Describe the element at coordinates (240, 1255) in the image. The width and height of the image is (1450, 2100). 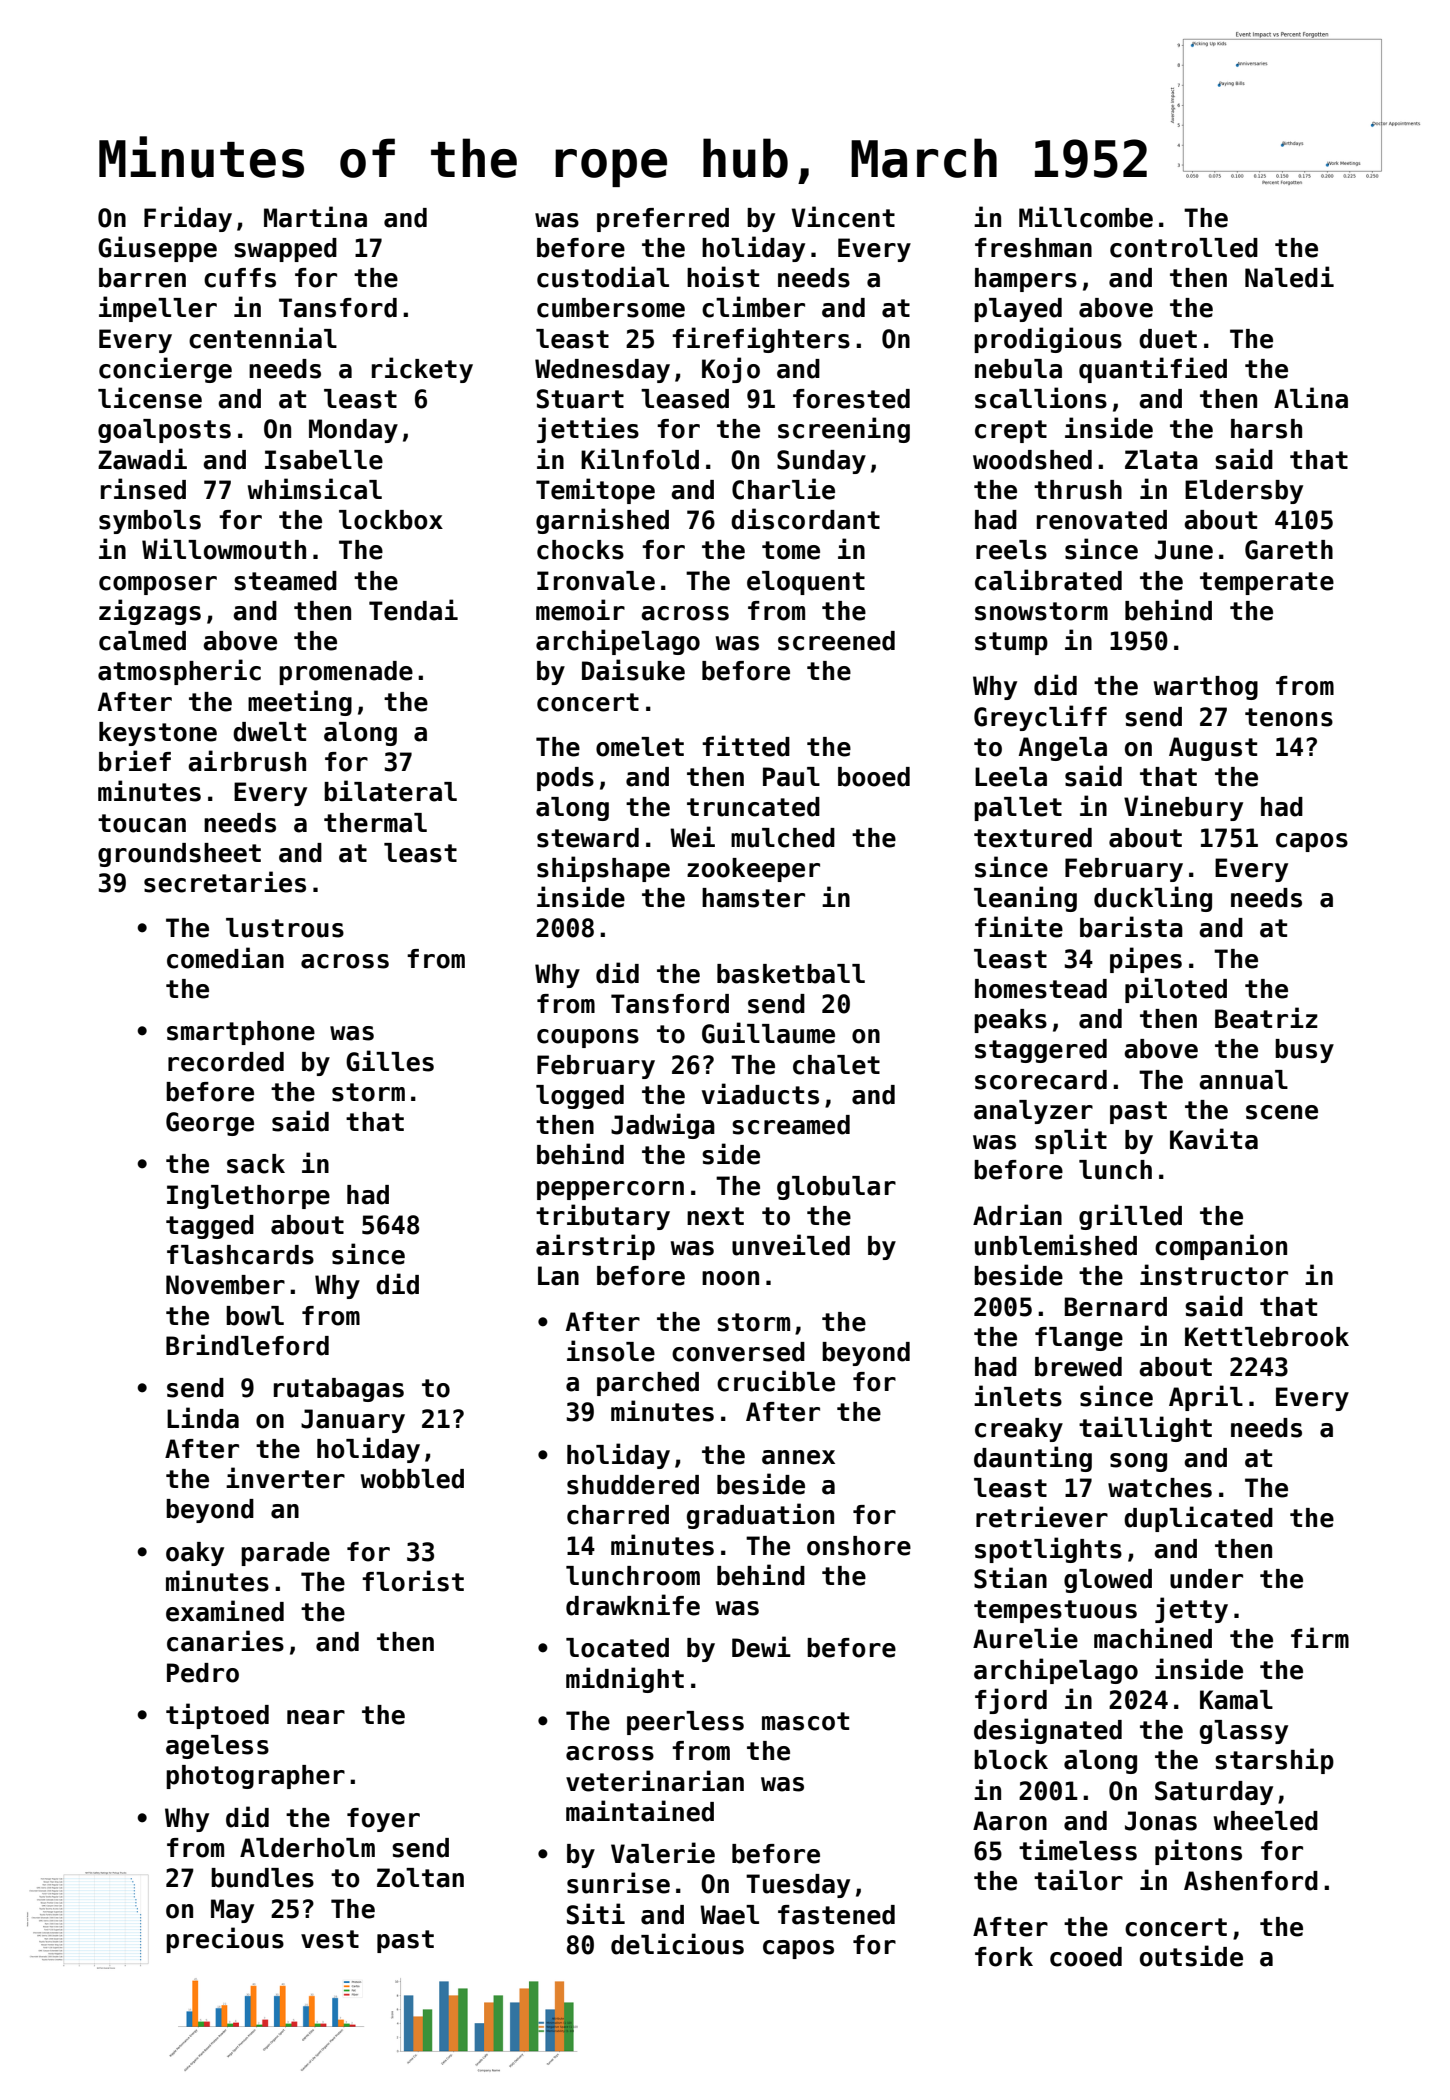
I see `flashcards` at that location.
